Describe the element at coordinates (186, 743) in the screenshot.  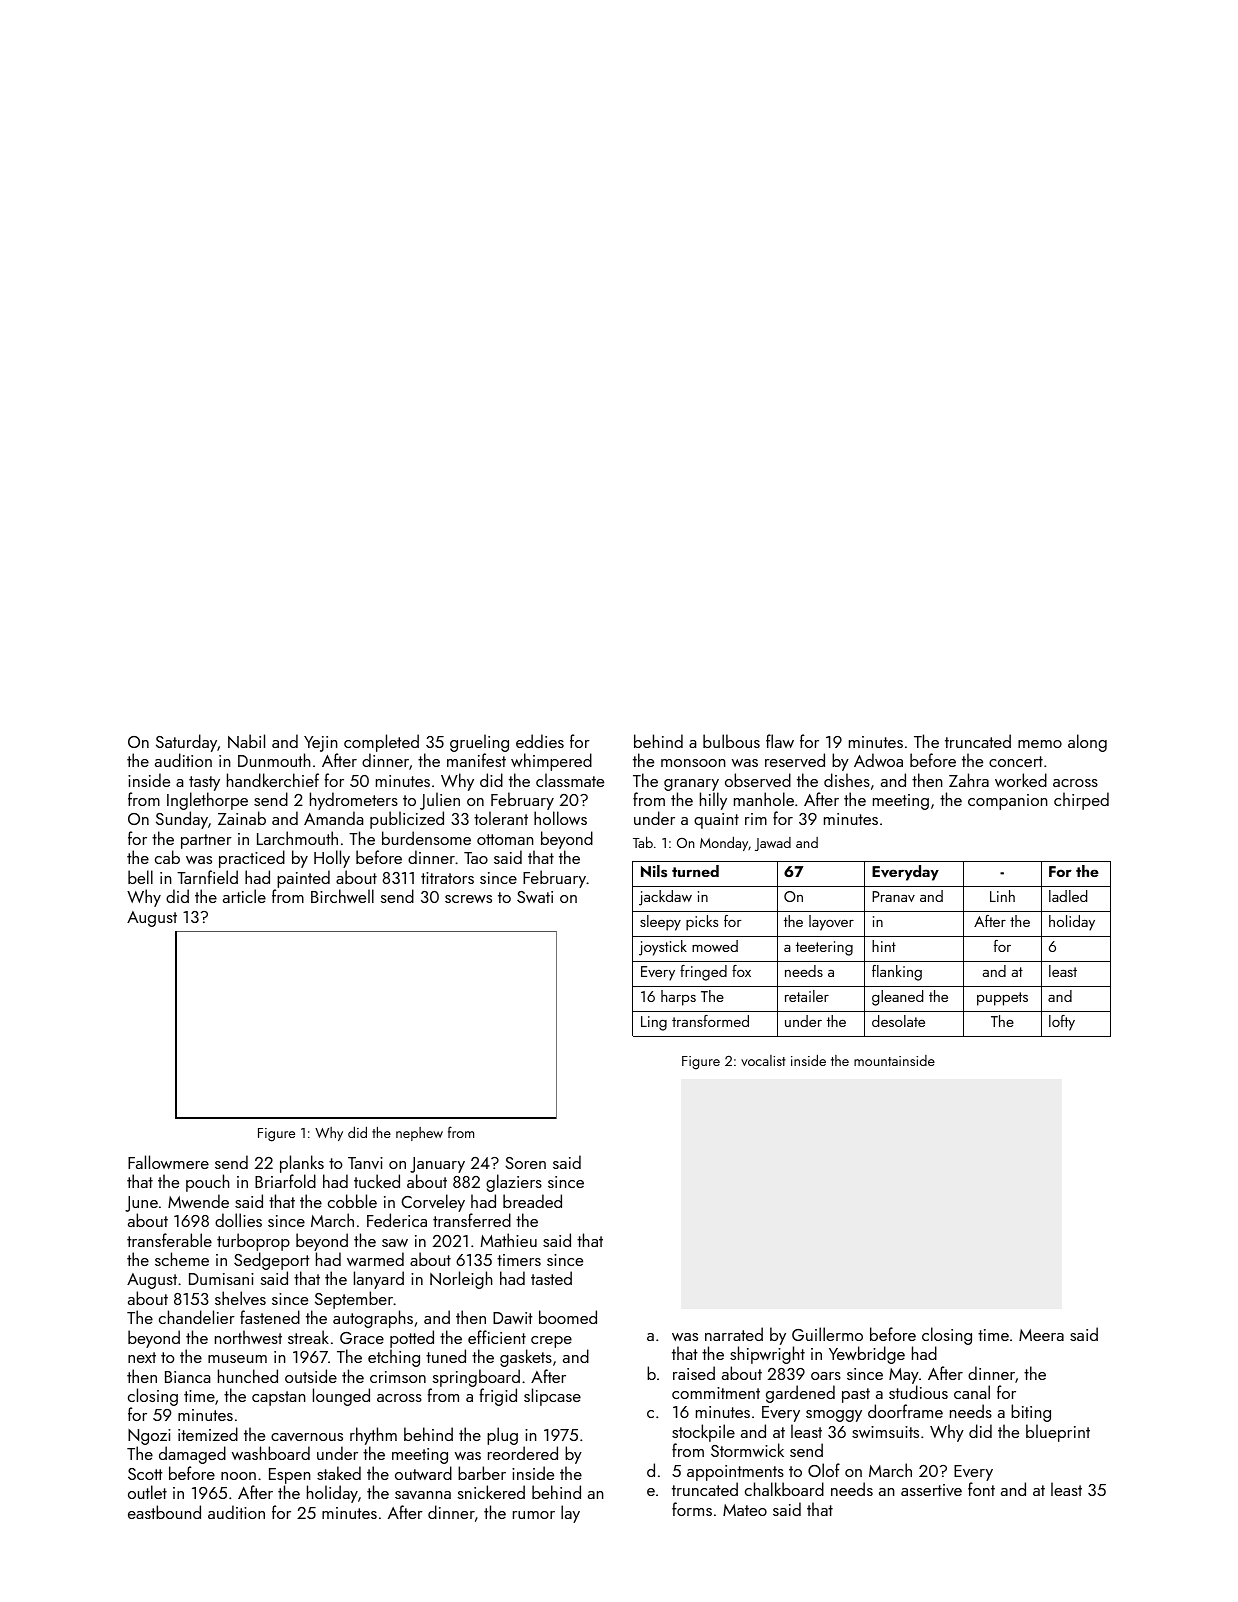
I see `Saturday` at that location.
